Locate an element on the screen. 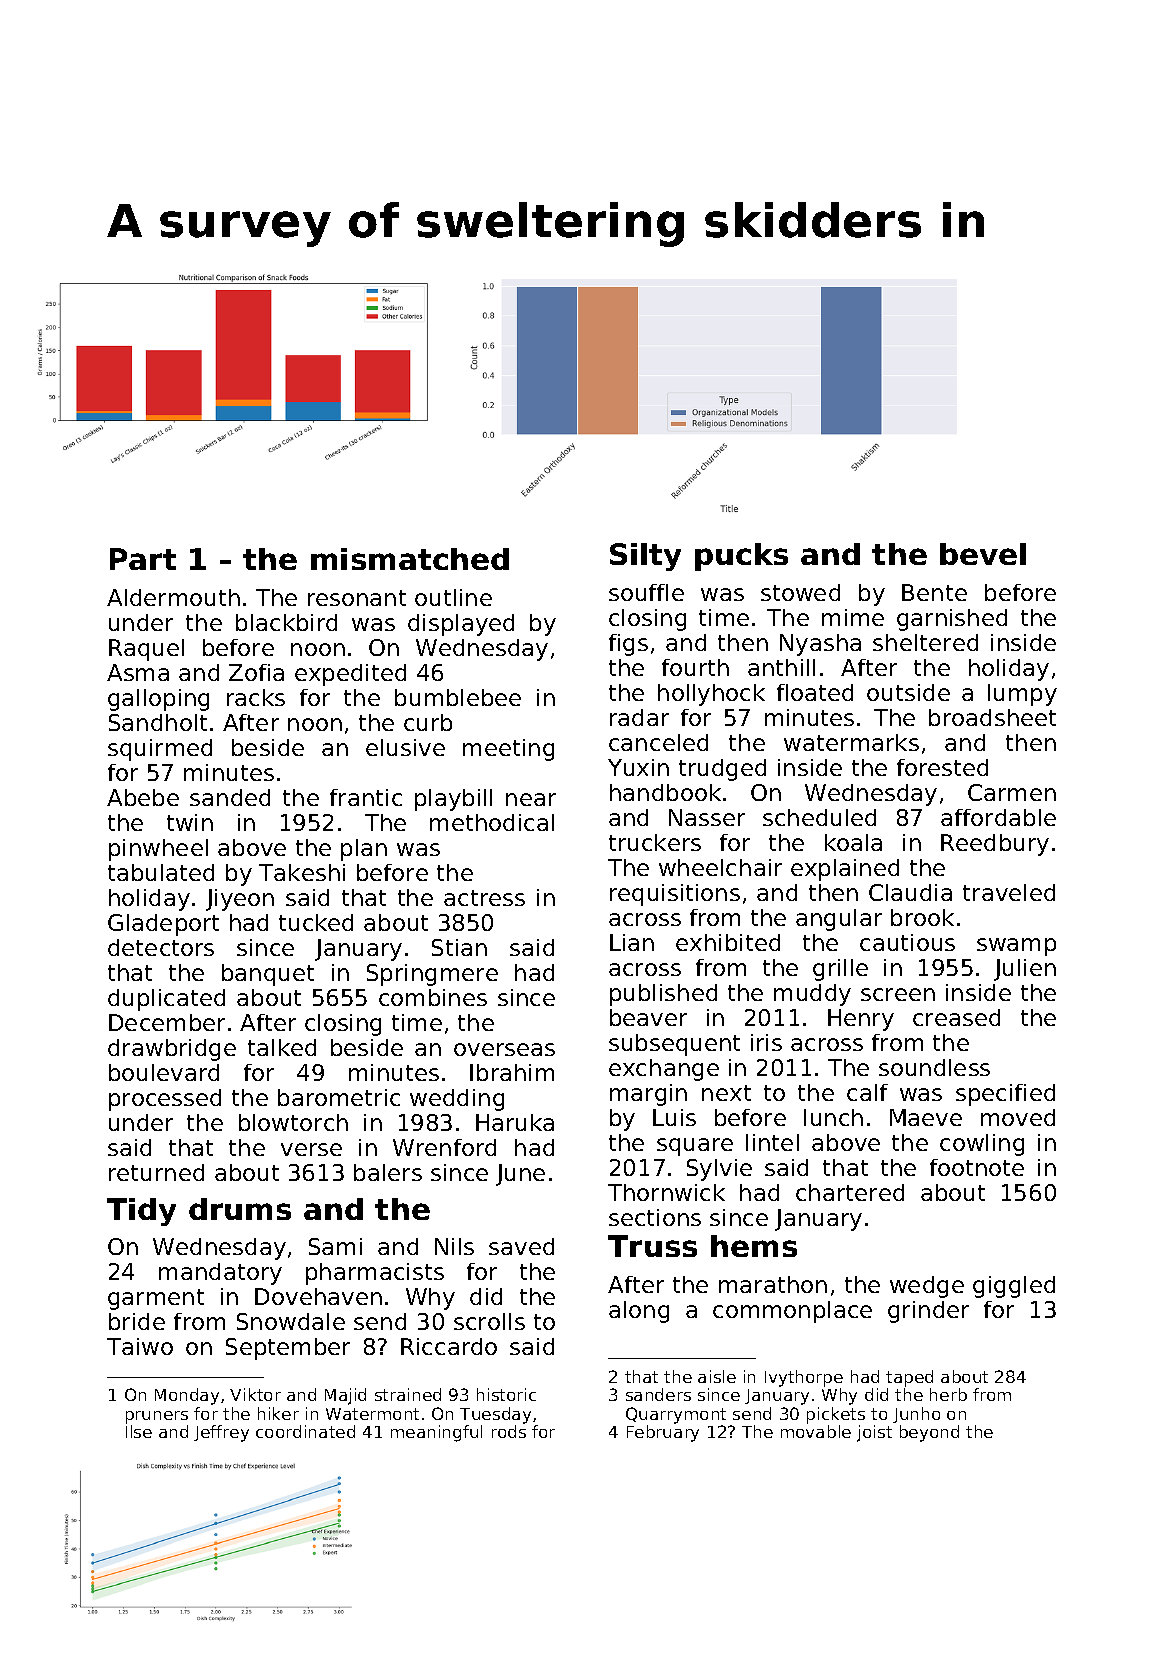  Snowdale is located at coordinates (291, 1321).
